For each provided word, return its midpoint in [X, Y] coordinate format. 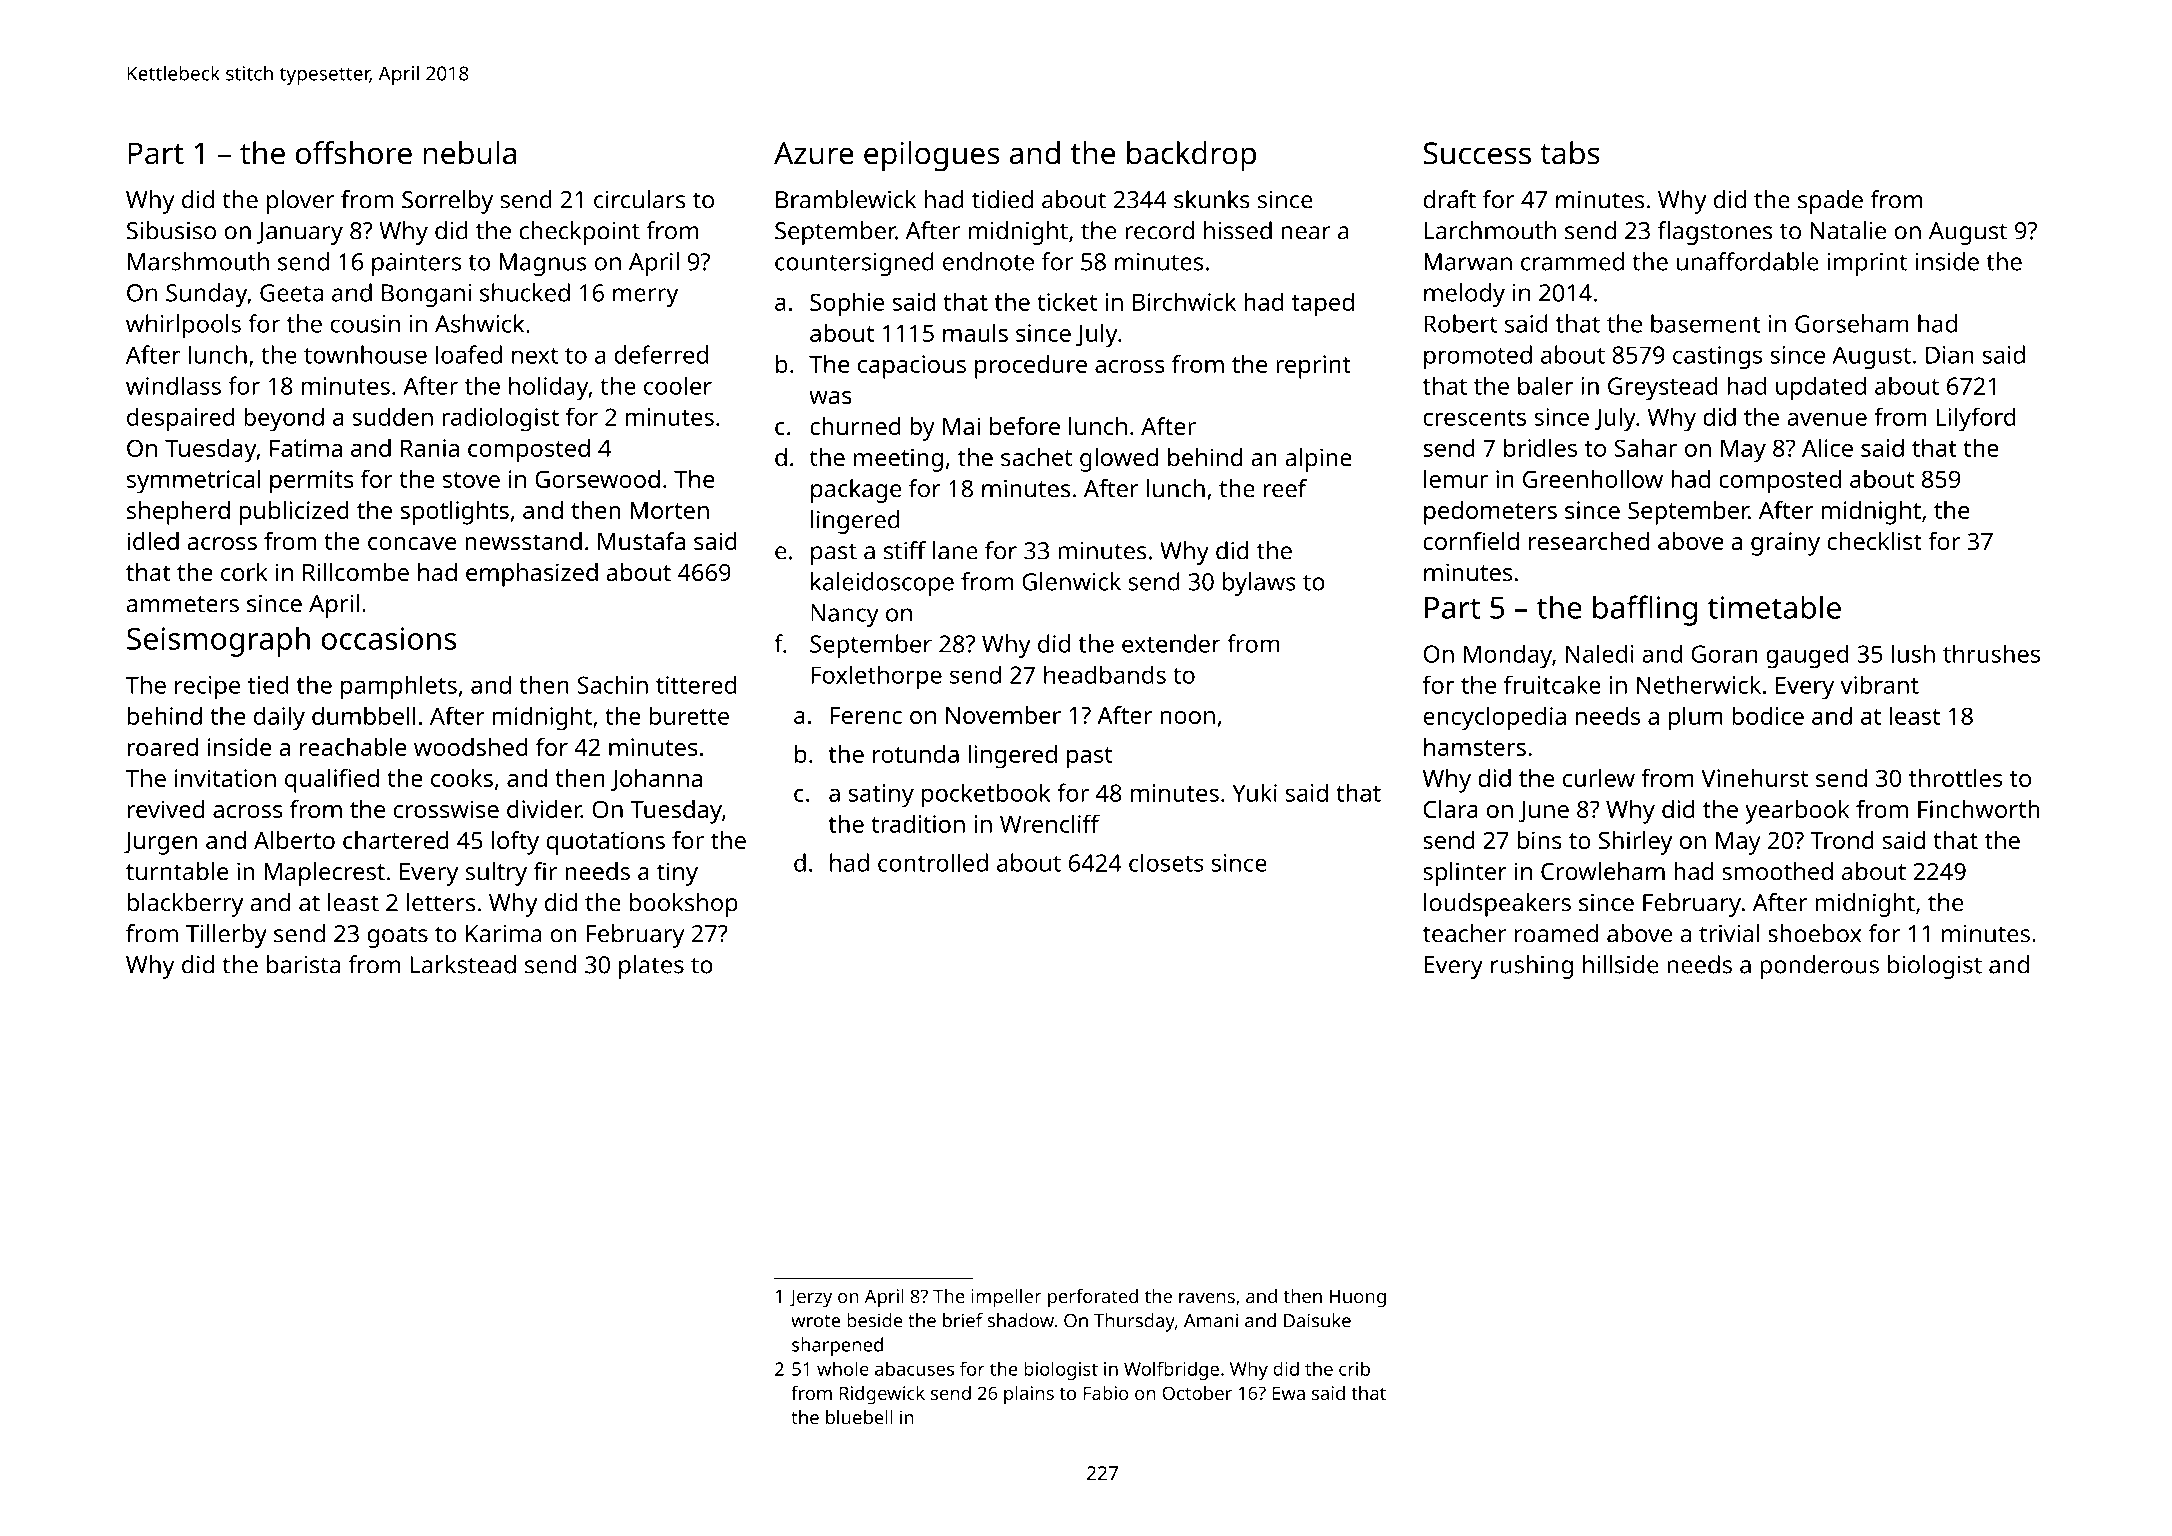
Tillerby [226, 936]
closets [1166, 862]
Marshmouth [198, 261]
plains [1029, 1395]
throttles [1955, 777]
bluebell [859, 1417]
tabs [1570, 153]
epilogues [931, 156]
